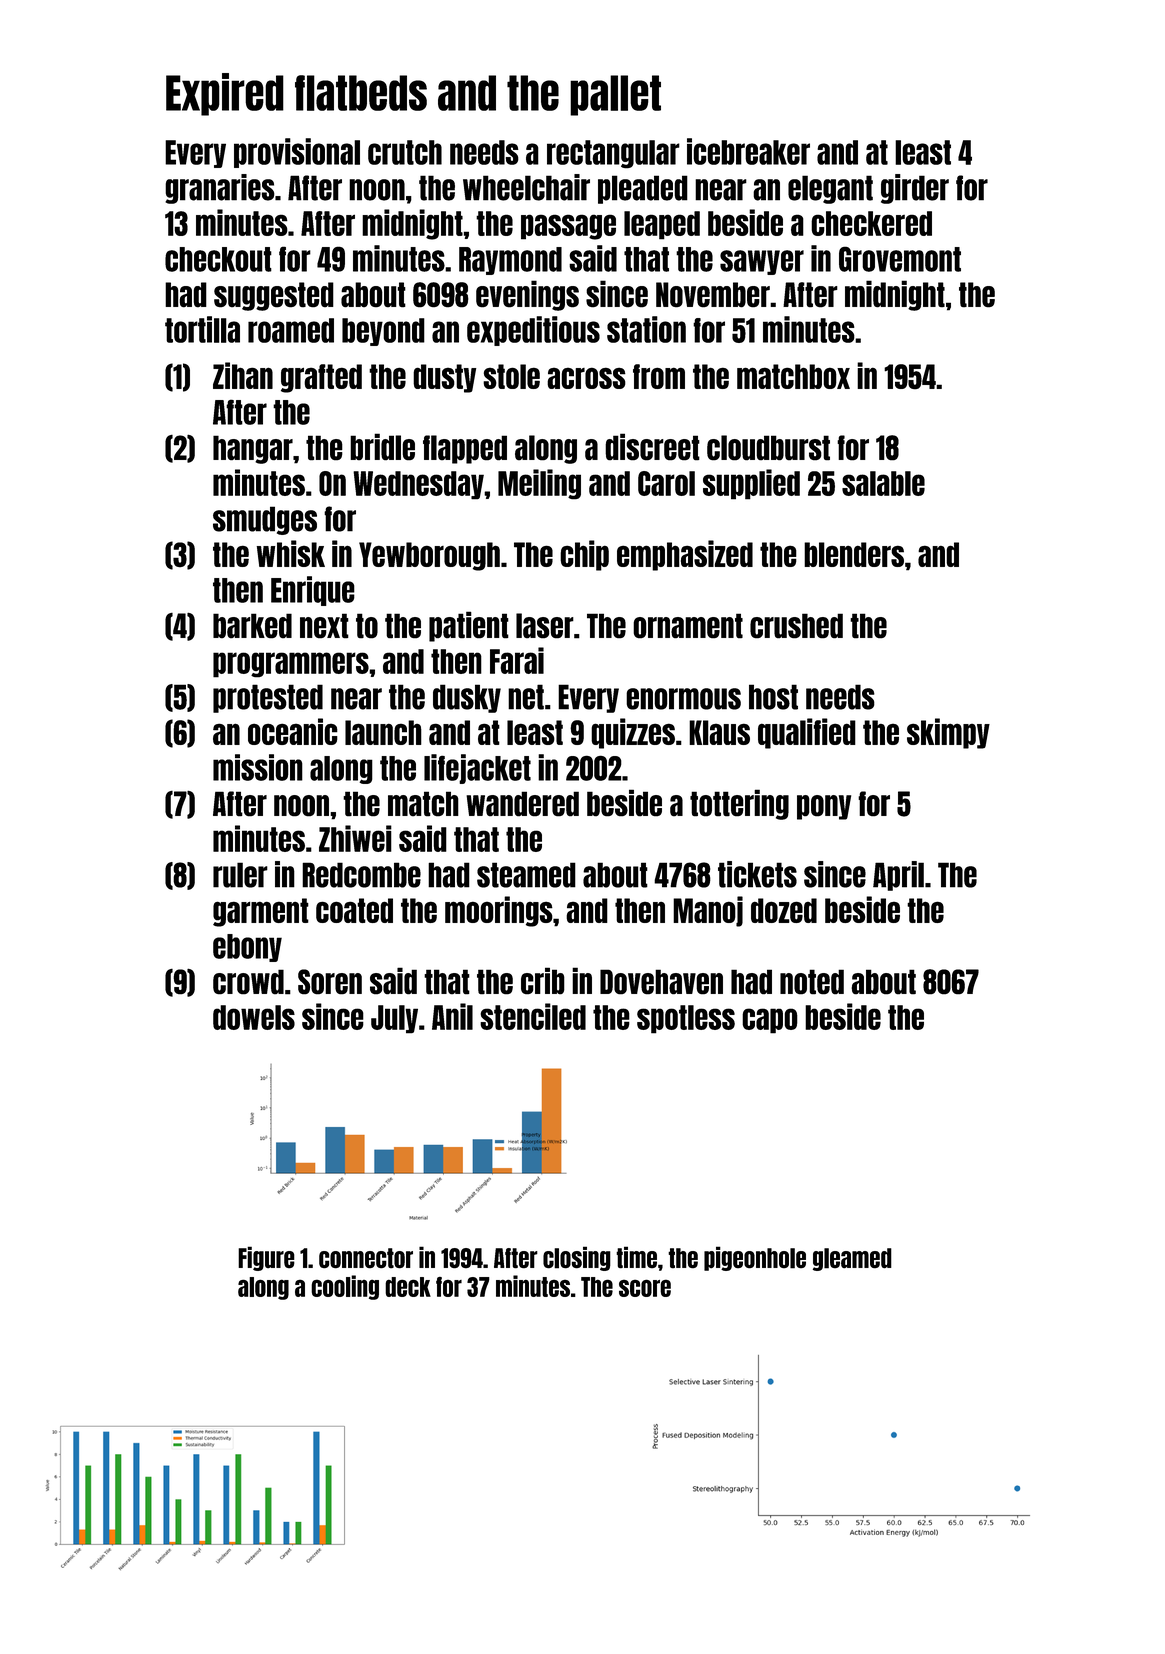 Image resolution: width=1165 pixels, height=1654 pixels. Describe the element at coordinates (852, 1259) in the page. I see `gleamed` at that location.
